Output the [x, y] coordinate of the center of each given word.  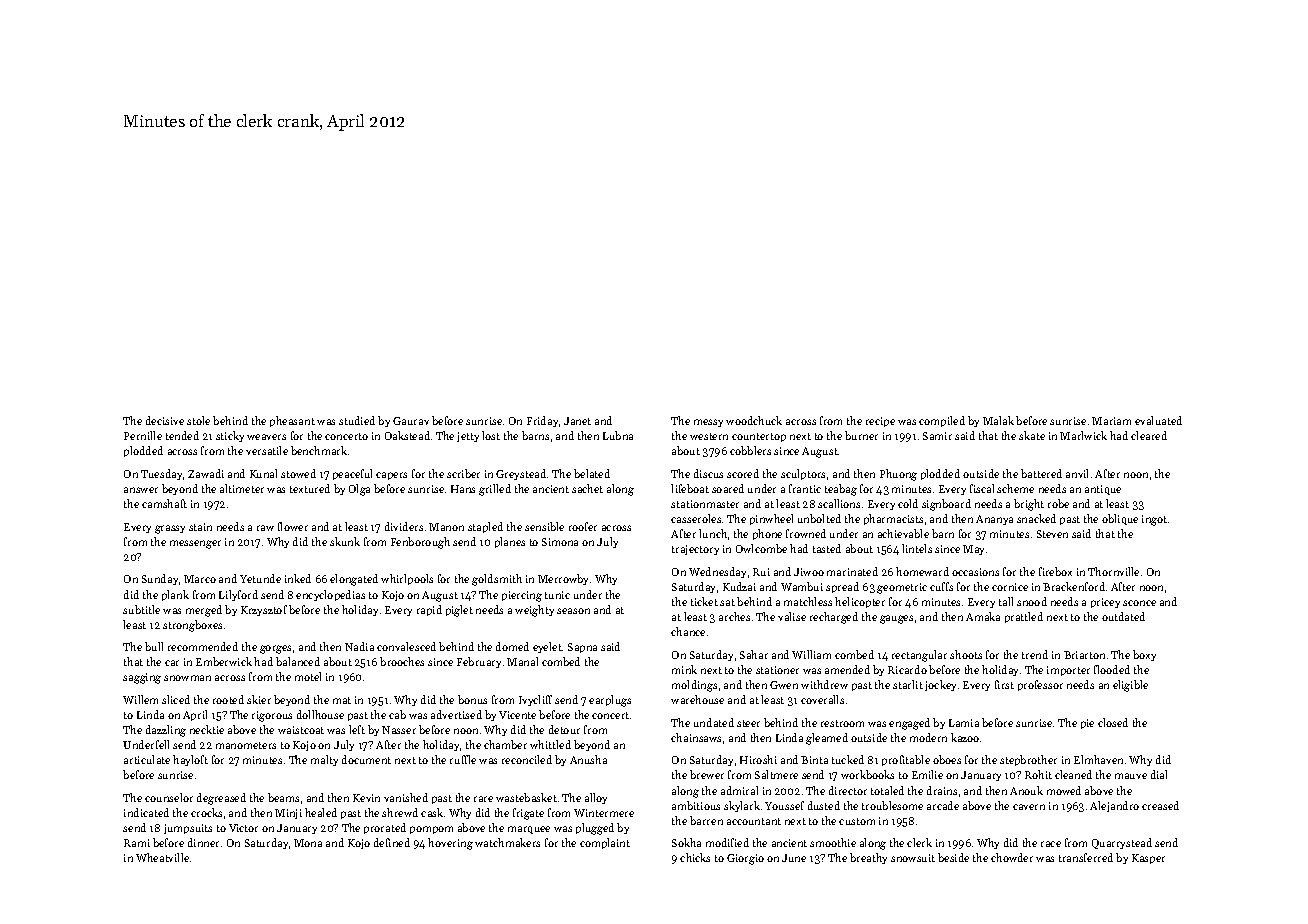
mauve [1131, 776]
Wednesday [717, 572]
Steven [1052, 534]
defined [392, 842]
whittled [550, 744]
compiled [942, 421]
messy [708, 423]
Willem [140, 699]
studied [357, 420]
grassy [170, 529]
